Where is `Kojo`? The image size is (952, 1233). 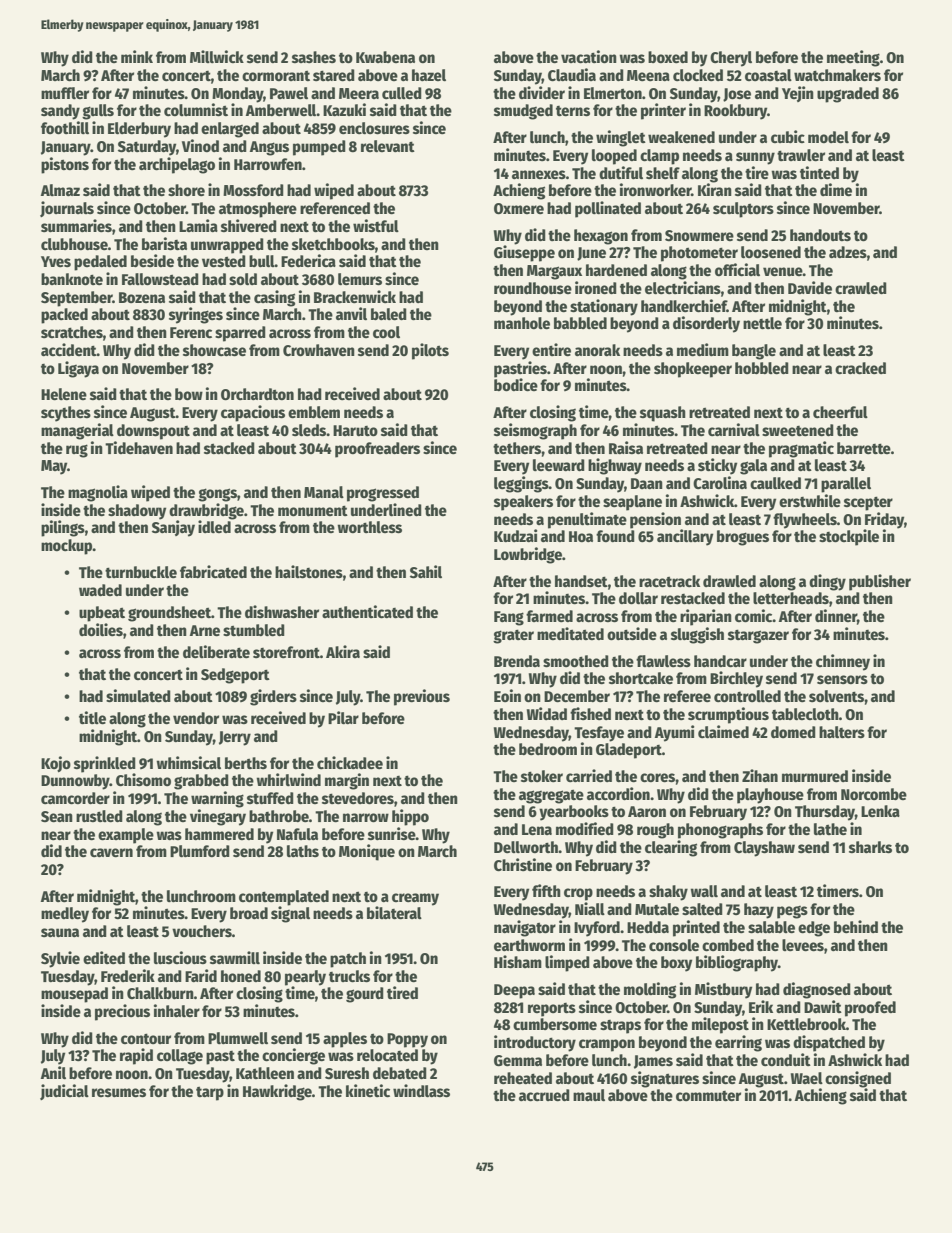
Kojo is located at coordinates (56, 764).
